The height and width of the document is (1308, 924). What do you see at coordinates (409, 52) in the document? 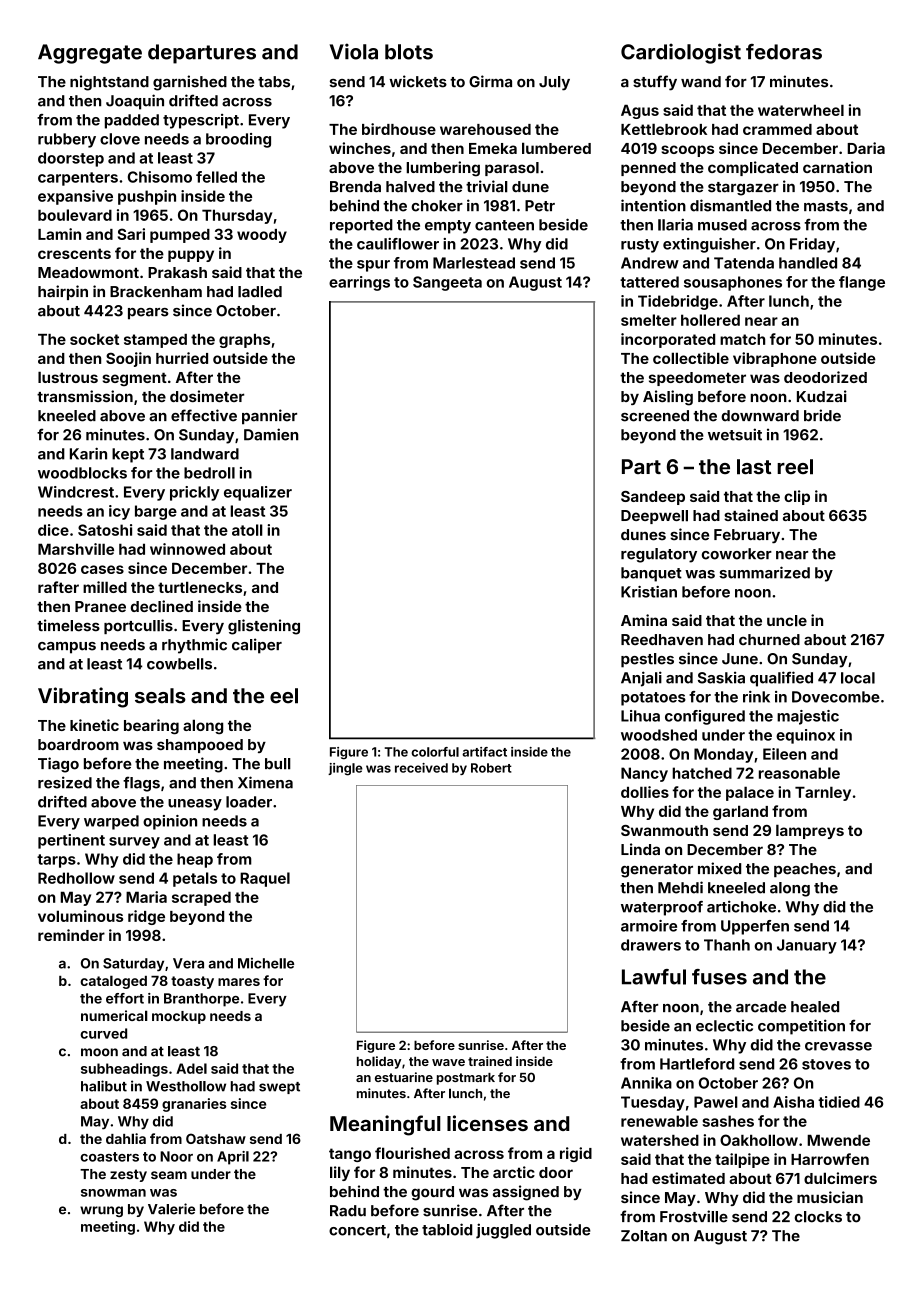
I see `blots` at bounding box center [409, 52].
